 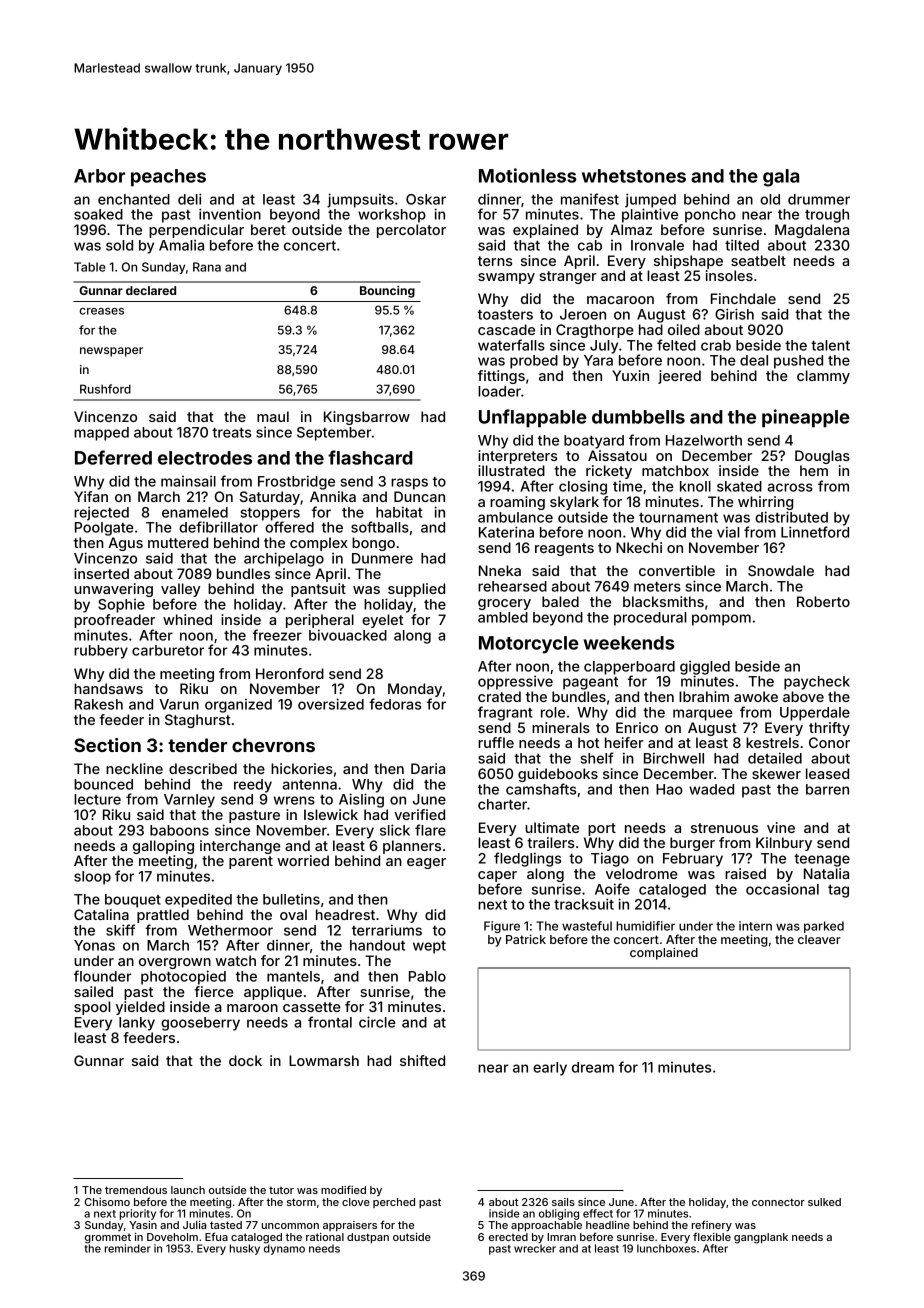 What do you see at coordinates (416, 590) in the screenshot?
I see `supplied` at bounding box center [416, 590].
